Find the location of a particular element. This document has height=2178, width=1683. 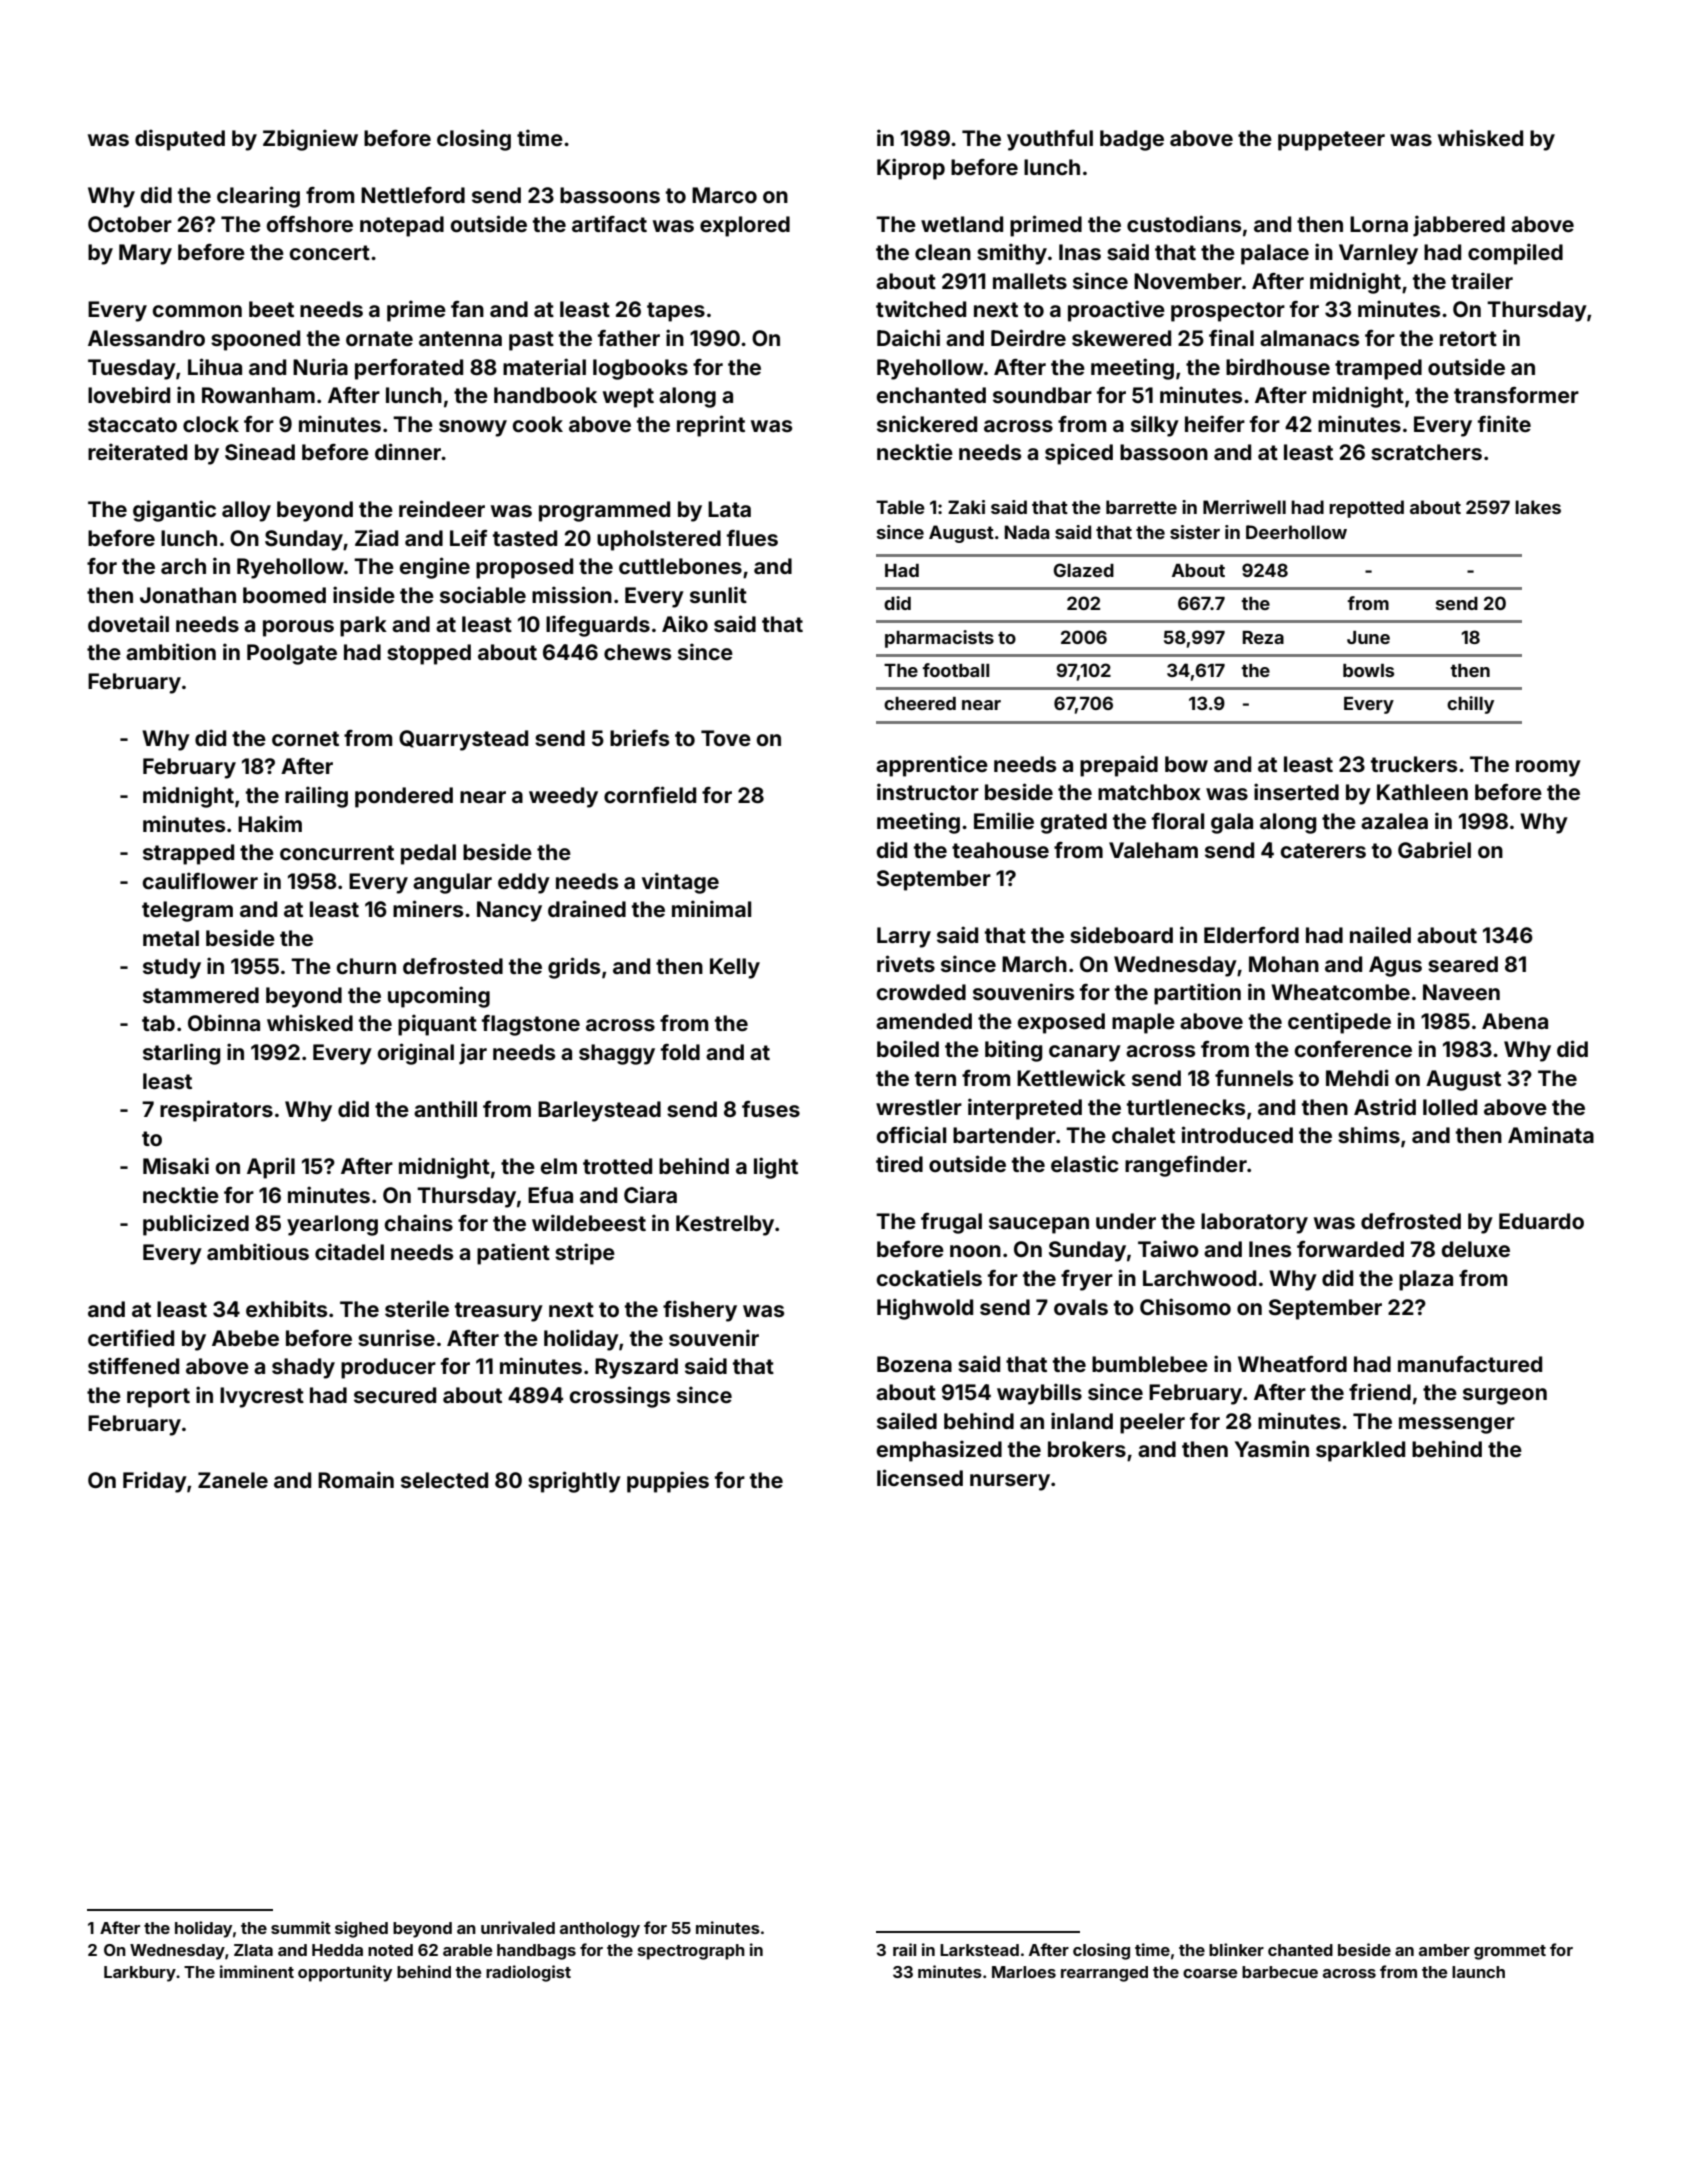

puppeteer is located at coordinates (1331, 141).
